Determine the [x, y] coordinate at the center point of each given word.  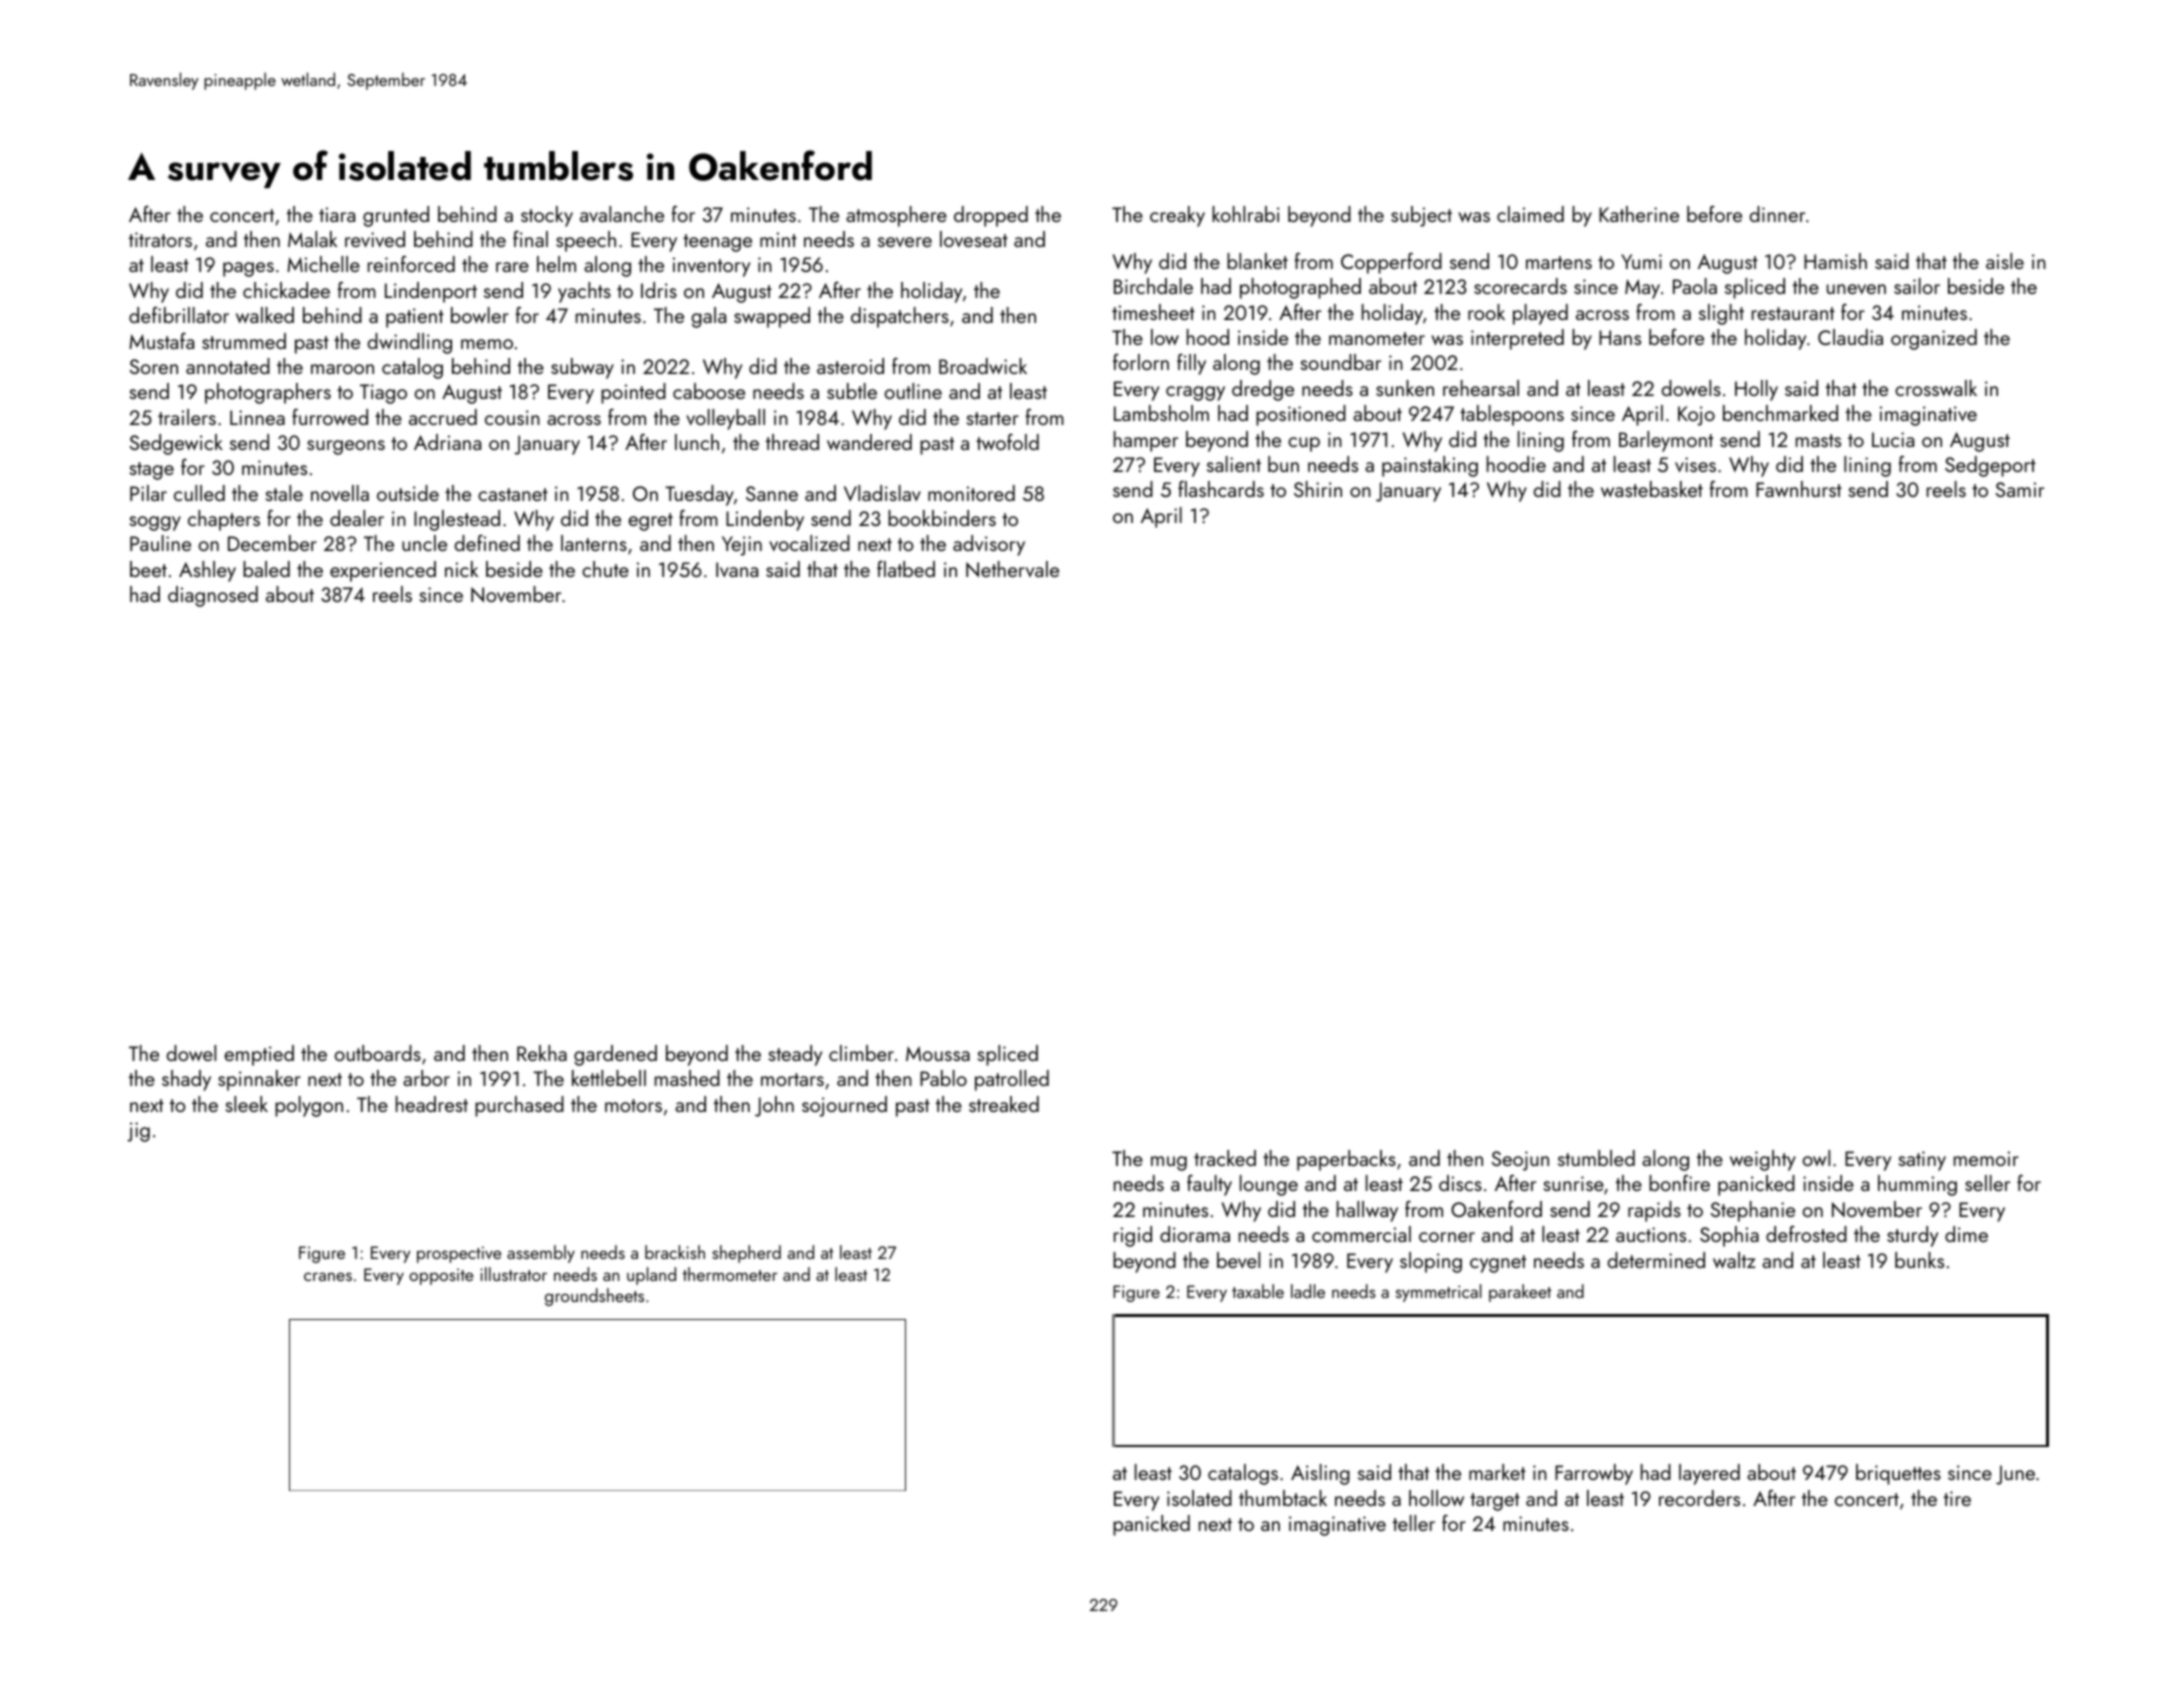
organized [1934, 339]
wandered [869, 442]
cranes [328, 1276]
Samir [2020, 489]
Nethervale [1012, 569]
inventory [711, 267]
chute [605, 569]
